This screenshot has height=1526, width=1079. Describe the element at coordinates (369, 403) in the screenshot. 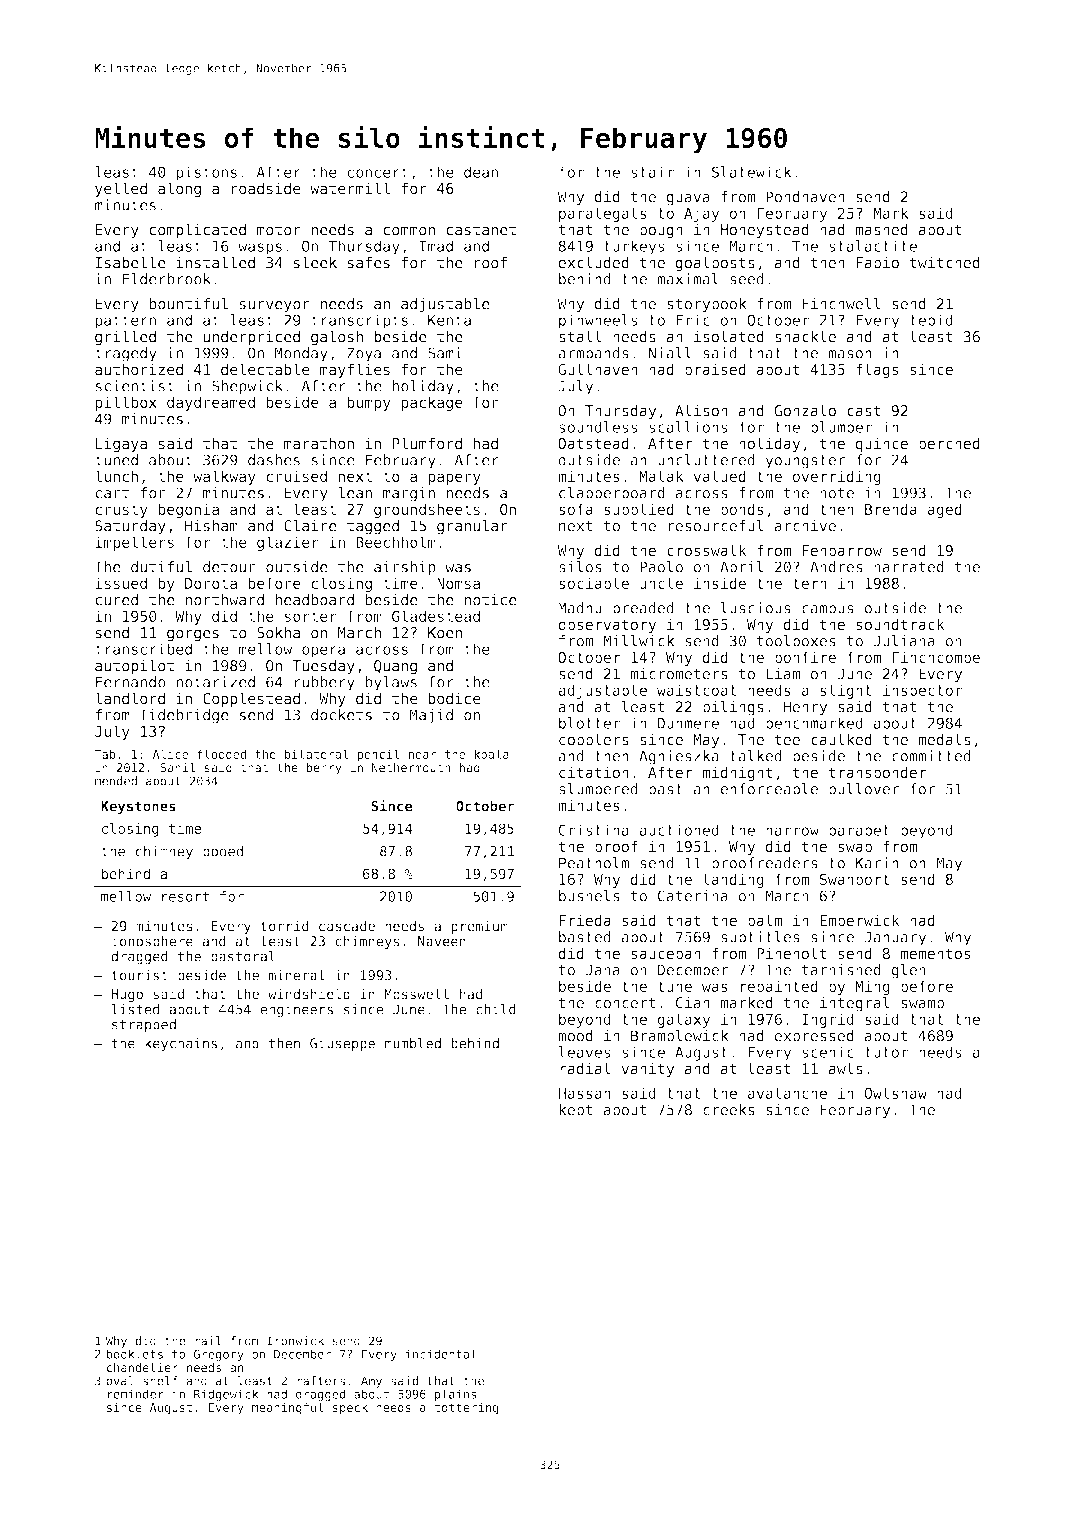

I see `bumpy` at that location.
